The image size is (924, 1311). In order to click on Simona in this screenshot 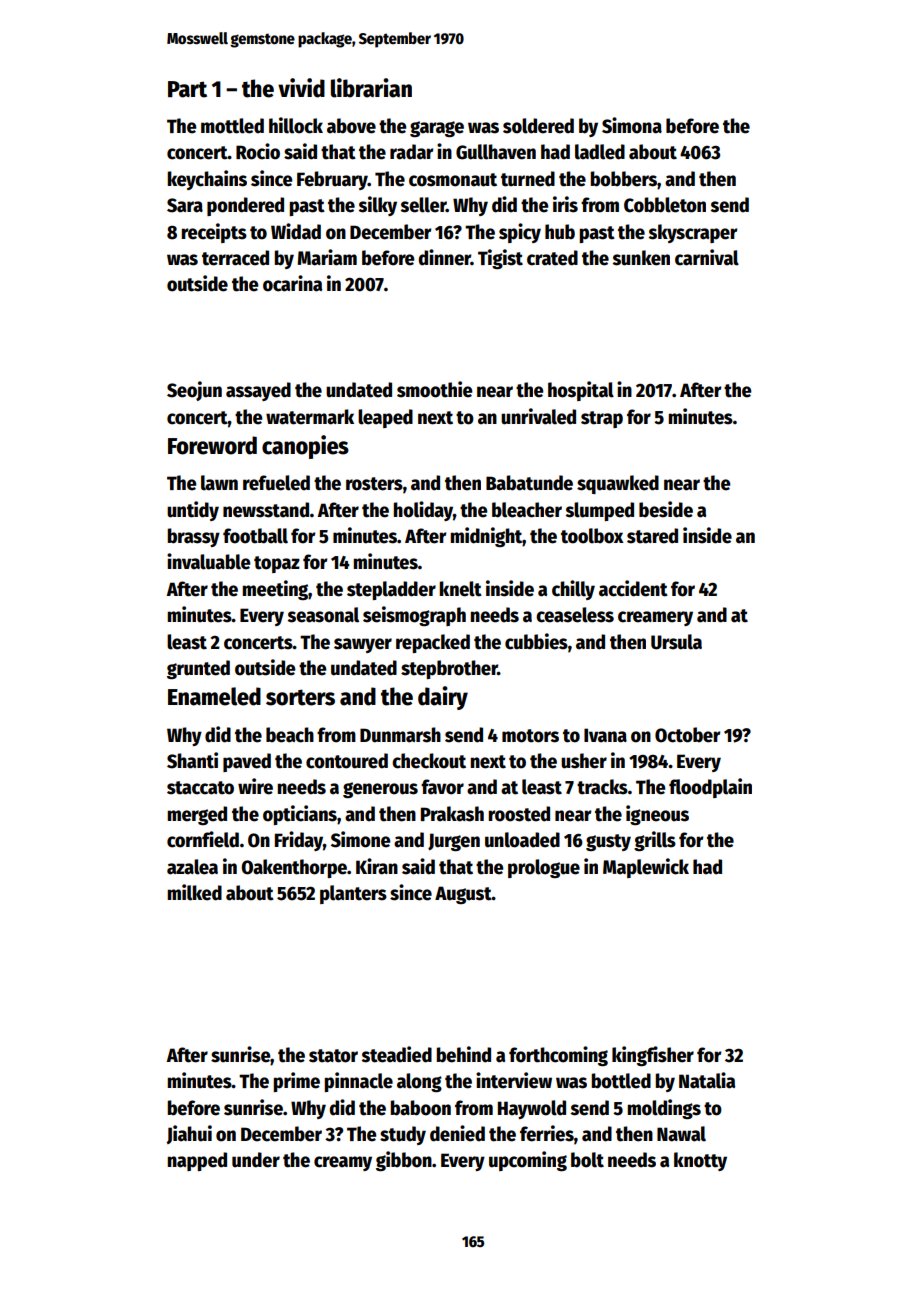, I will do `click(632, 125)`.
